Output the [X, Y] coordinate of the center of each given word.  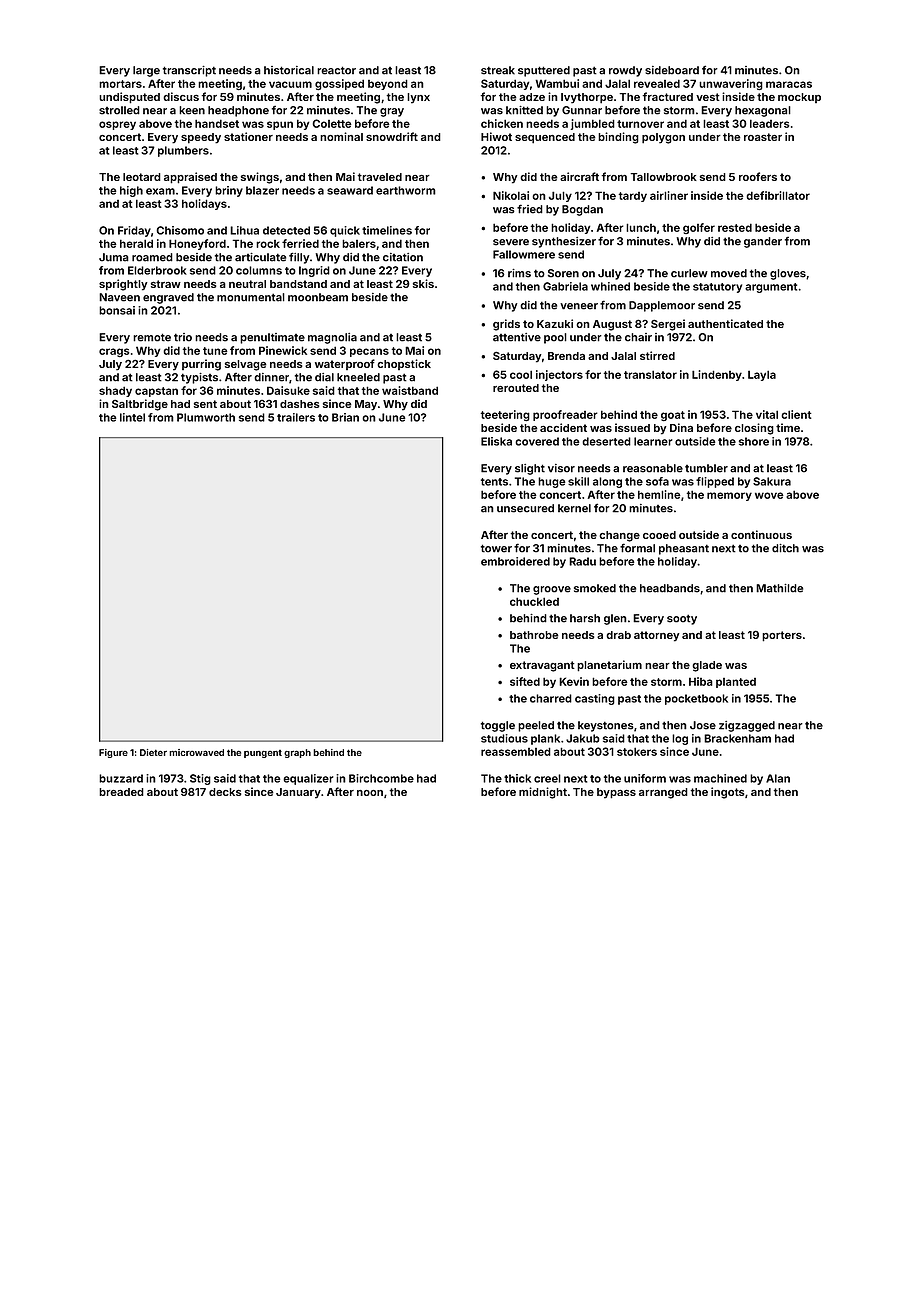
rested [735, 227]
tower [496, 548]
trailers [296, 417]
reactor [336, 70]
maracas [789, 84]
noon [370, 793]
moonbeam [318, 297]
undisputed [129, 98]
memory [729, 496]
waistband [410, 390]
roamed [152, 257]
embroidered [515, 561]
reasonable [653, 468]
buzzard [121, 778]
